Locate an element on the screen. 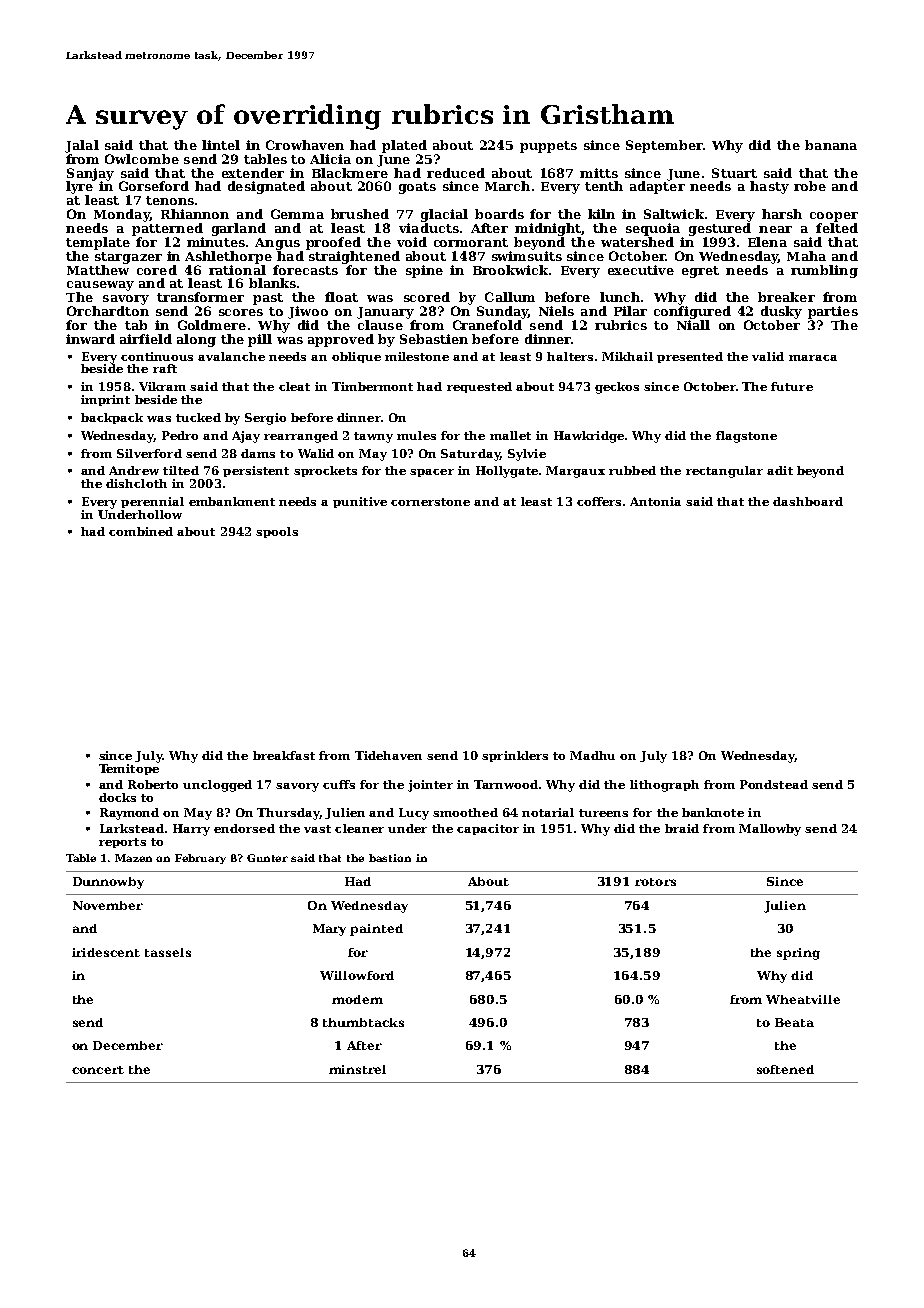 The height and width of the screenshot is (1308, 924). spring is located at coordinates (798, 954).
